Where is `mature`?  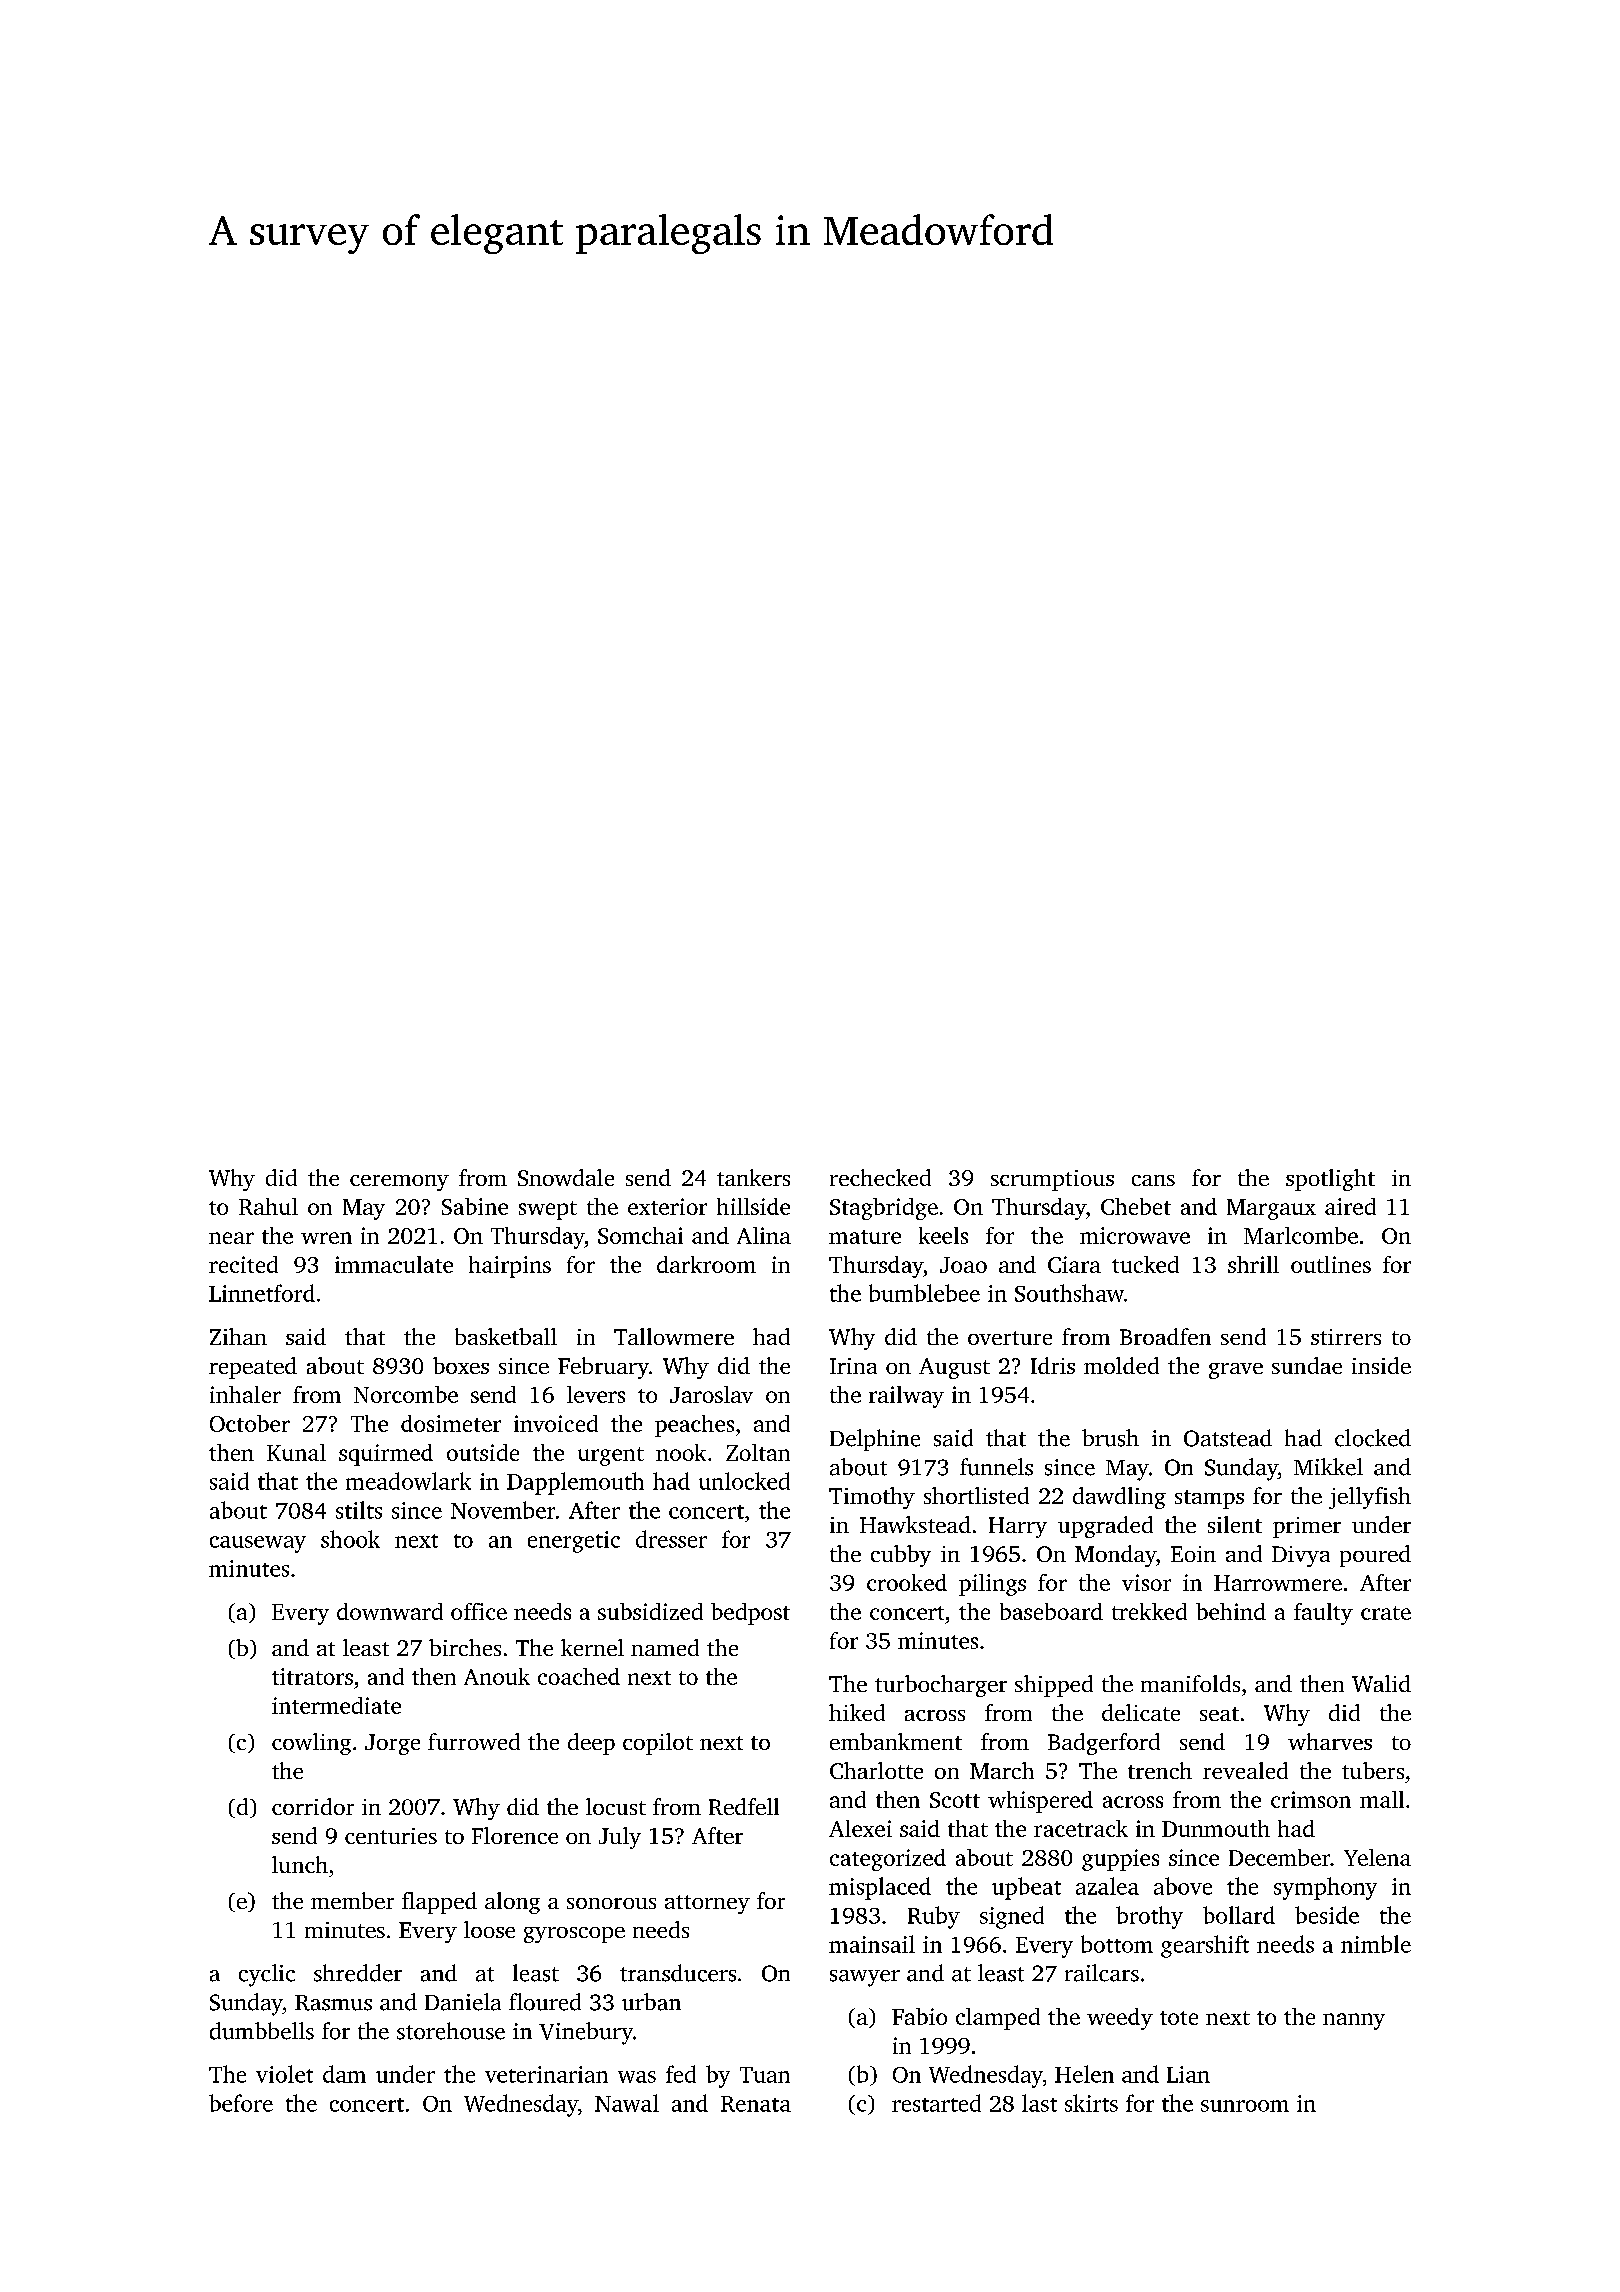
mature is located at coordinates (865, 1237).
